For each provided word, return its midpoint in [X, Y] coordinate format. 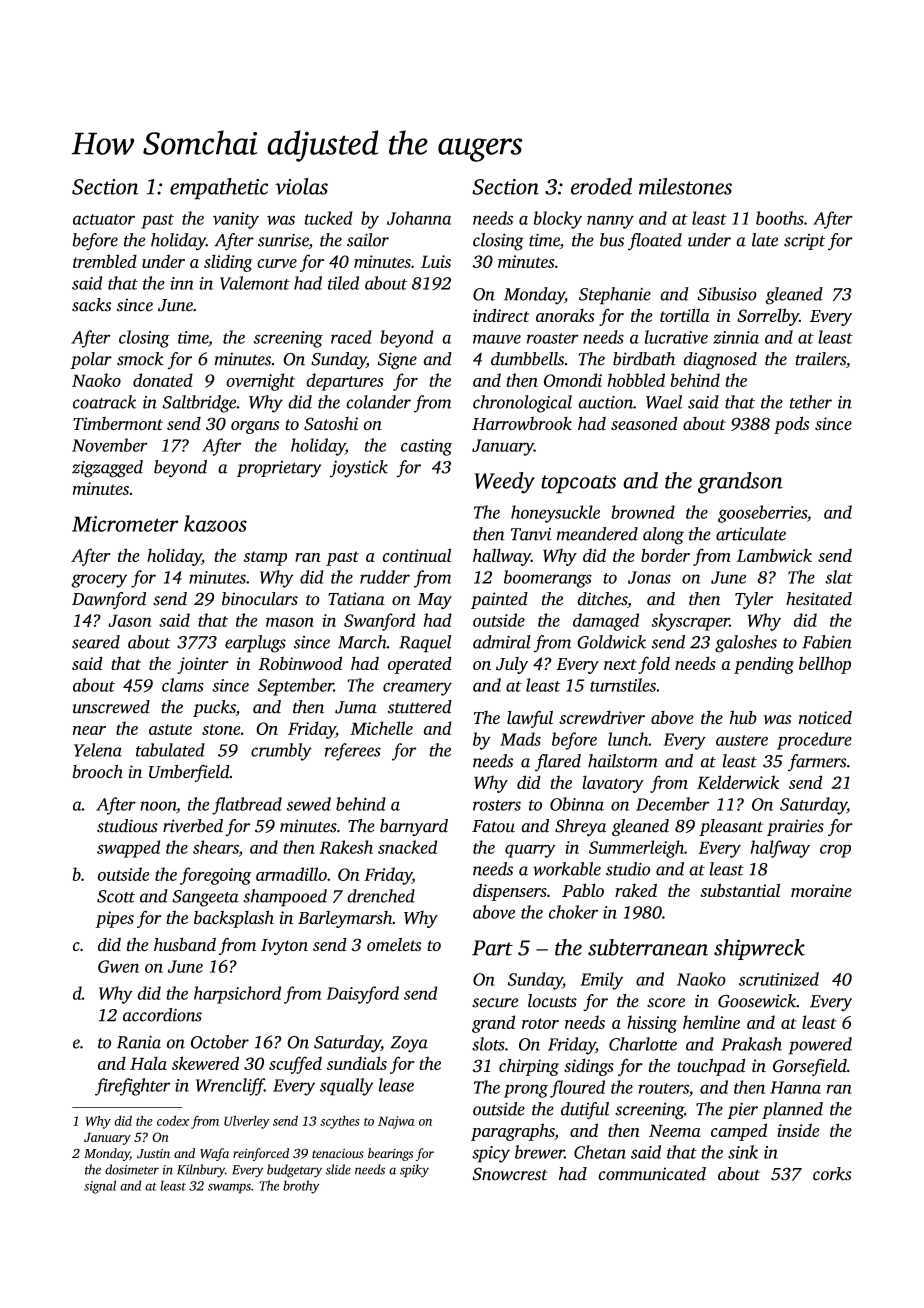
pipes [114, 919]
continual [416, 555]
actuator [104, 219]
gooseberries [762, 514]
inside [798, 1130]
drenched [381, 896]
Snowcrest [510, 1174]
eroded [601, 186]
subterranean [648, 947]
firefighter [132, 1087]
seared [96, 642]
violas [301, 186]
